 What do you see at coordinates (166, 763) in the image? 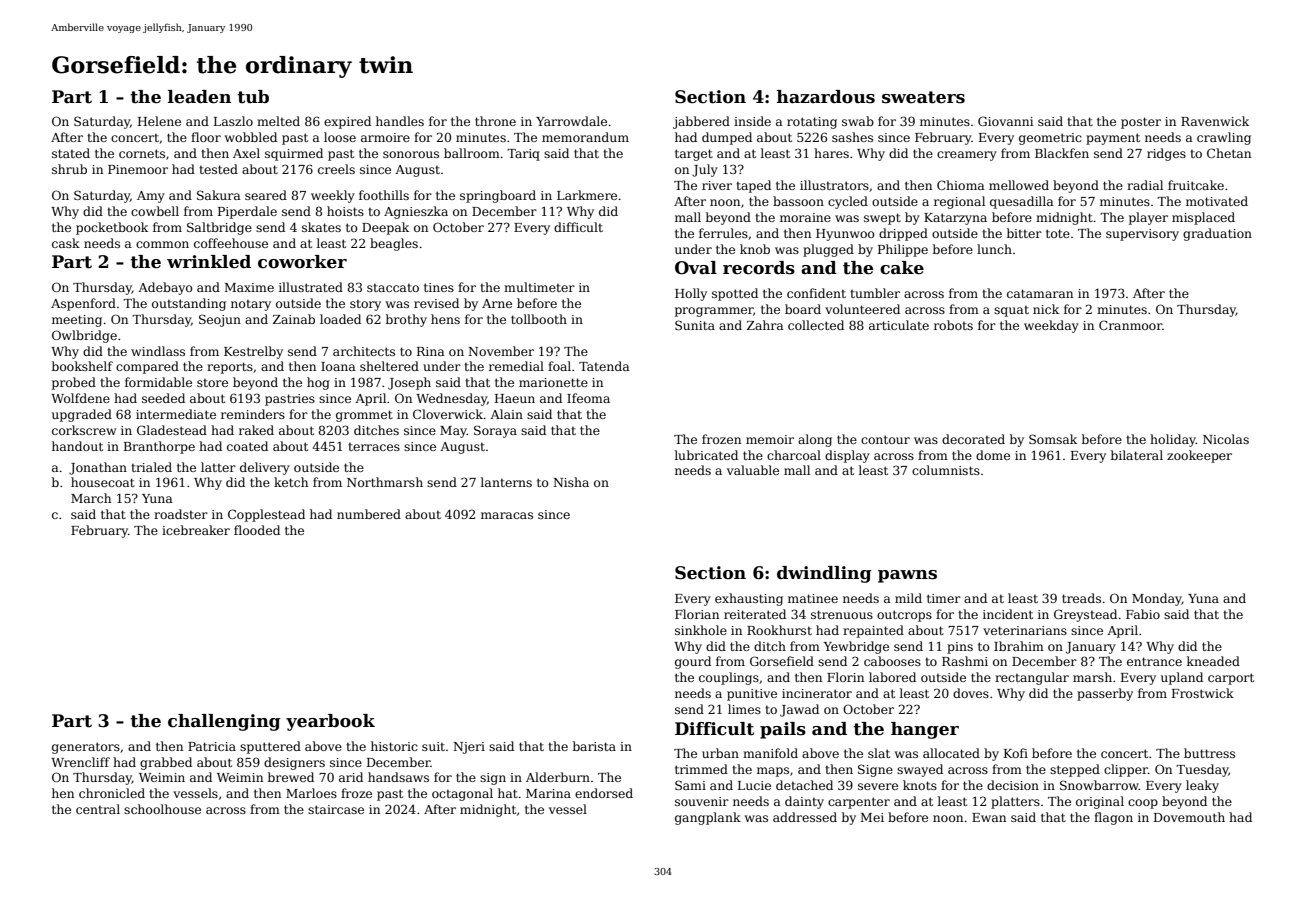
I see `grabbed` at bounding box center [166, 763].
